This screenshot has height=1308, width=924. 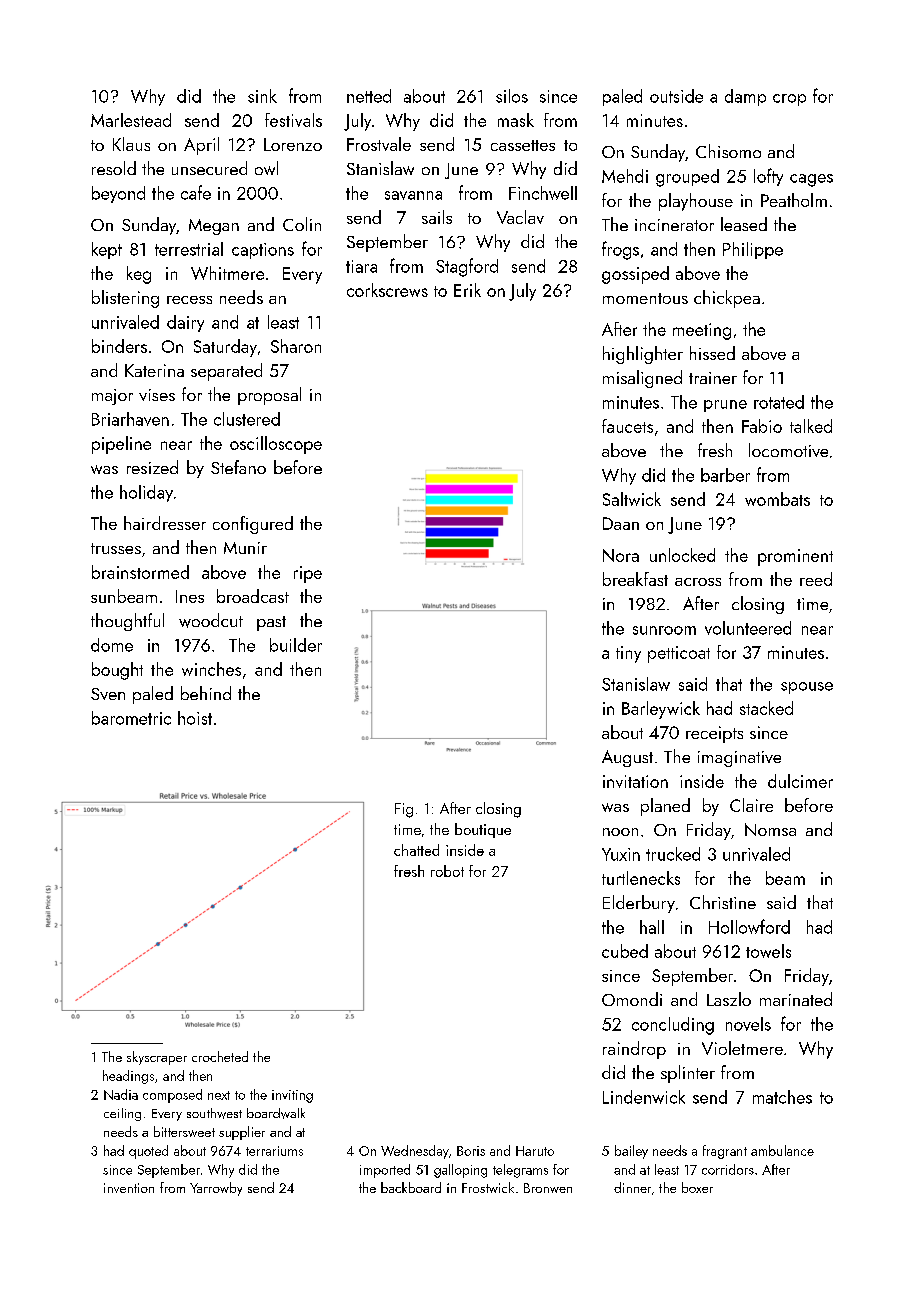 I want to click on Marlestead, so click(x=131, y=120).
